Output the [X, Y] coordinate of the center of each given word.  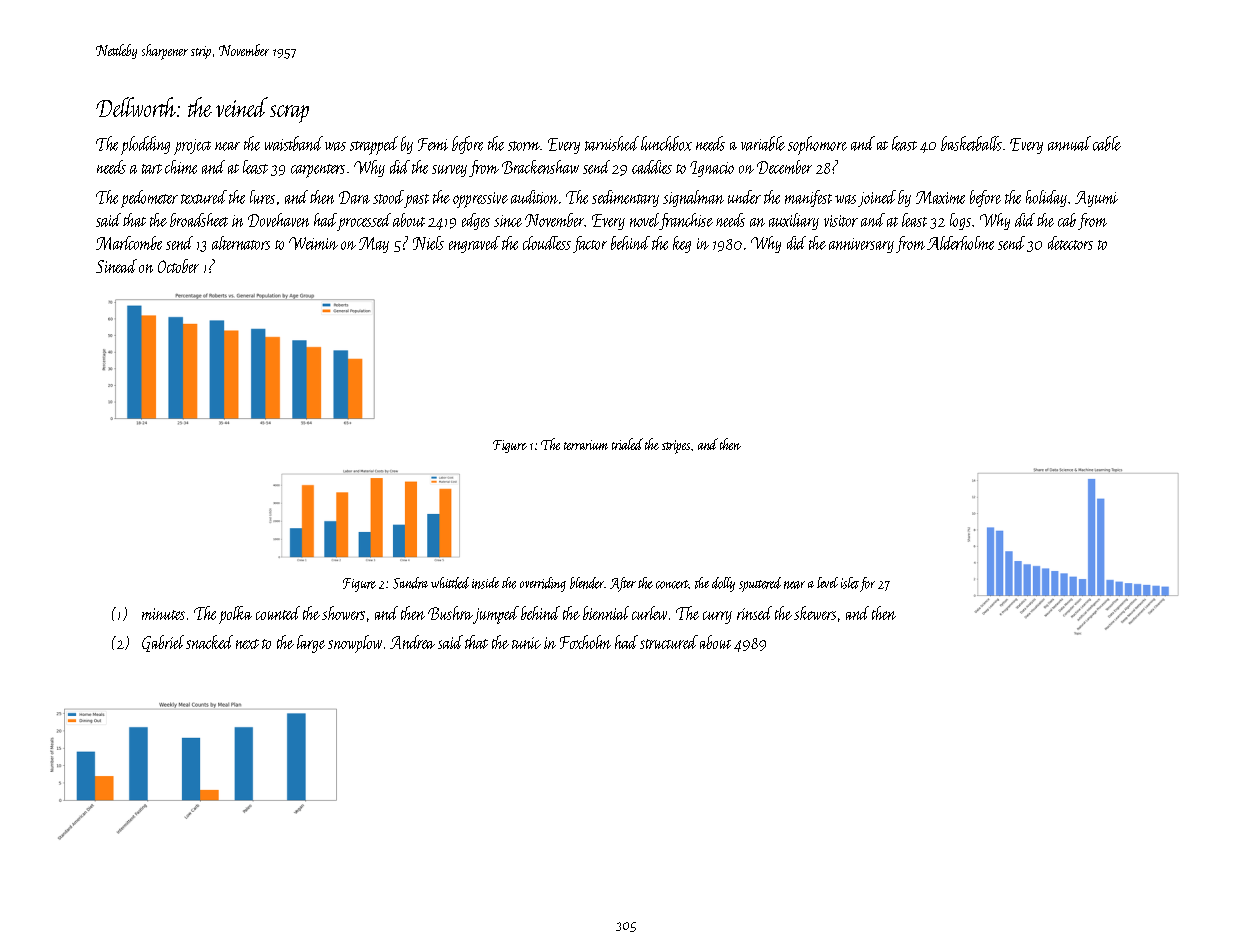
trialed [627, 444]
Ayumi [1096, 199]
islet [850, 583]
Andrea [412, 642]
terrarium [586, 445]
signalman [693, 198]
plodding [145, 145]
